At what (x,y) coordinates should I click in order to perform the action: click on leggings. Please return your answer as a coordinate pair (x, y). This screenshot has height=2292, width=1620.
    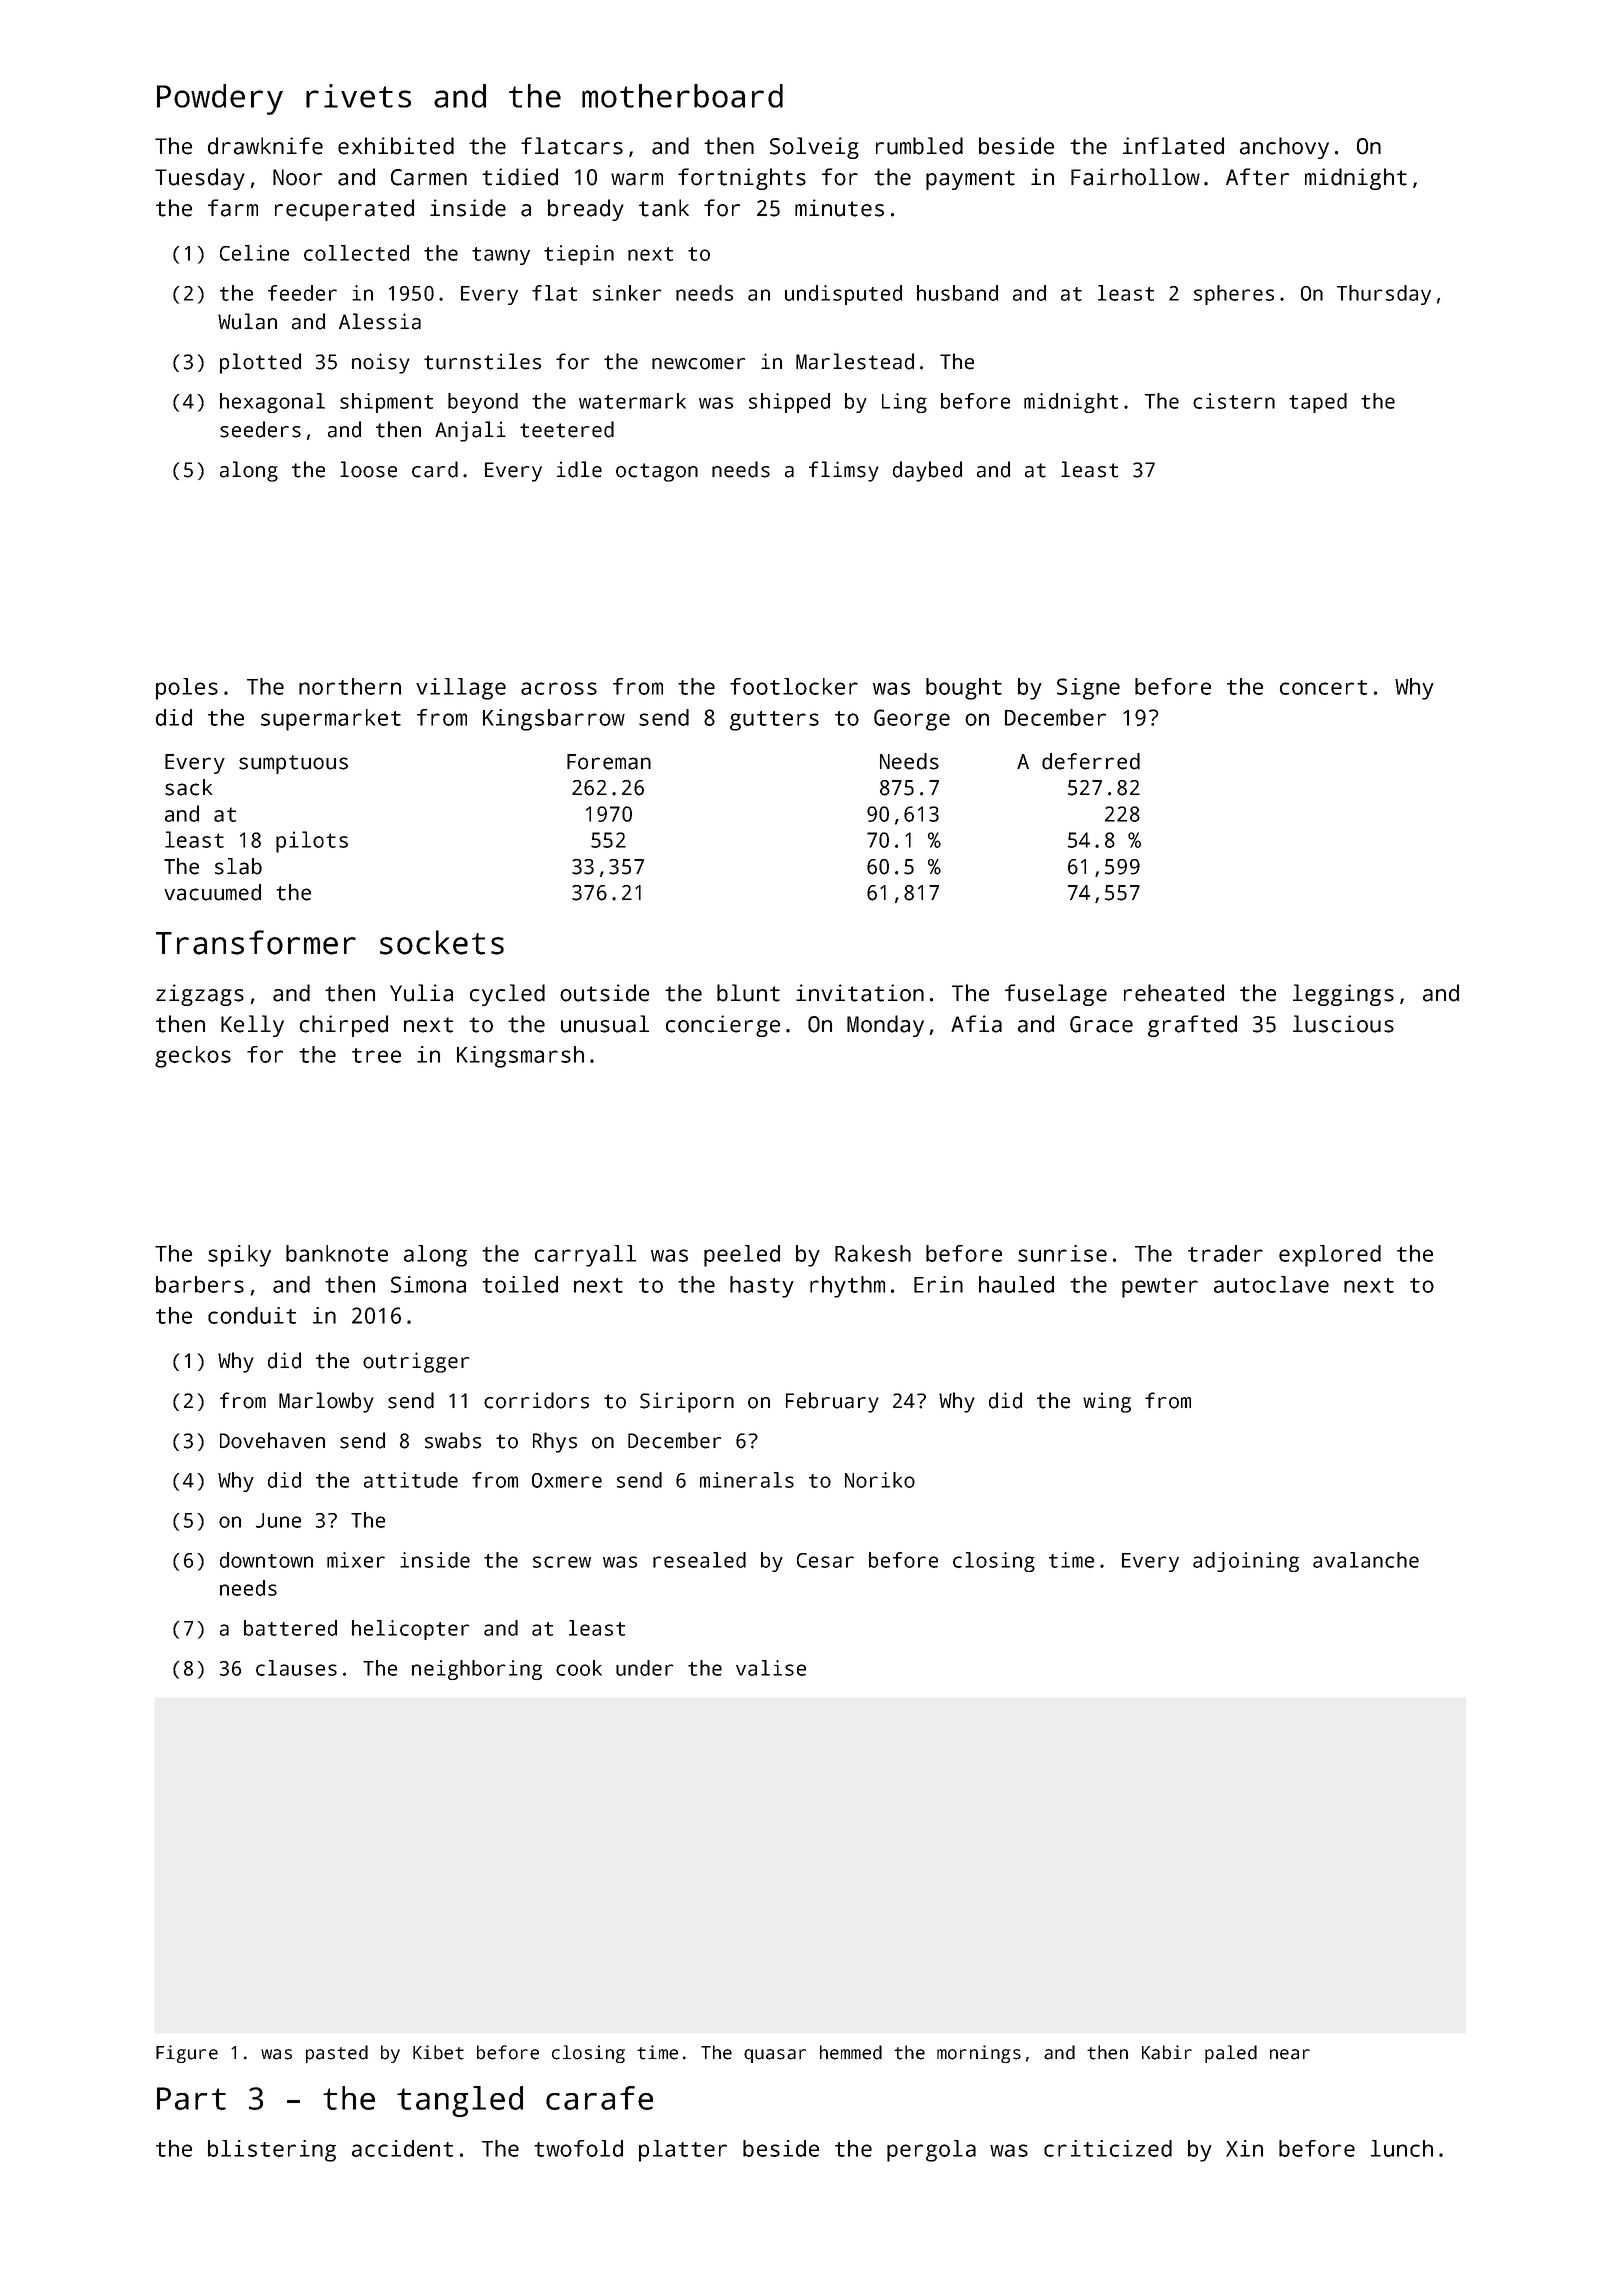
    Looking at the image, I should click on (1343, 995).
